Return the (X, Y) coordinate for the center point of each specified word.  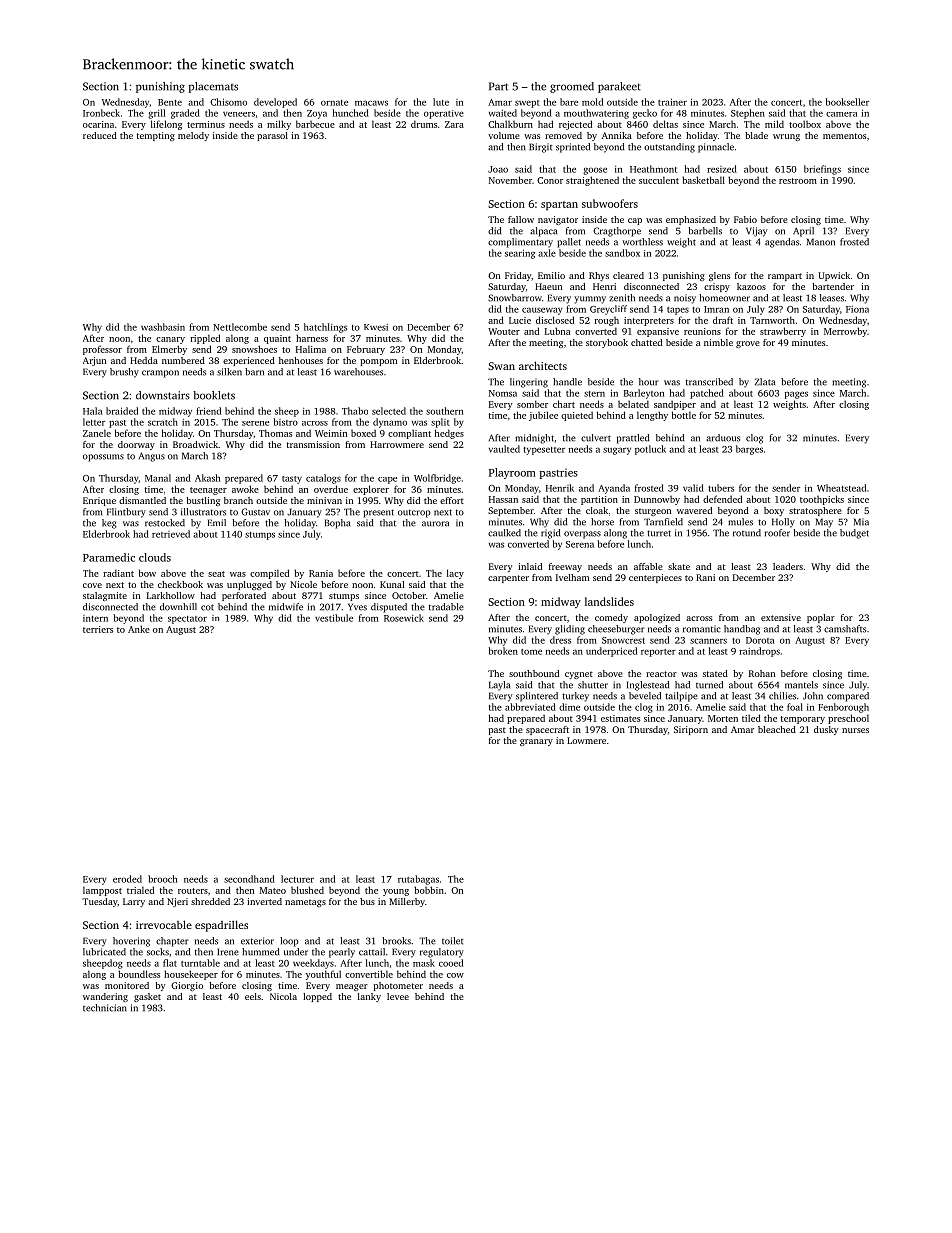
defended (722, 499)
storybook (607, 343)
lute (441, 102)
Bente (170, 102)
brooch (162, 879)
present (378, 513)
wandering (105, 997)
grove (748, 344)
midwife (286, 607)
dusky (826, 730)
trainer (672, 102)
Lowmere (586, 740)
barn (254, 372)
